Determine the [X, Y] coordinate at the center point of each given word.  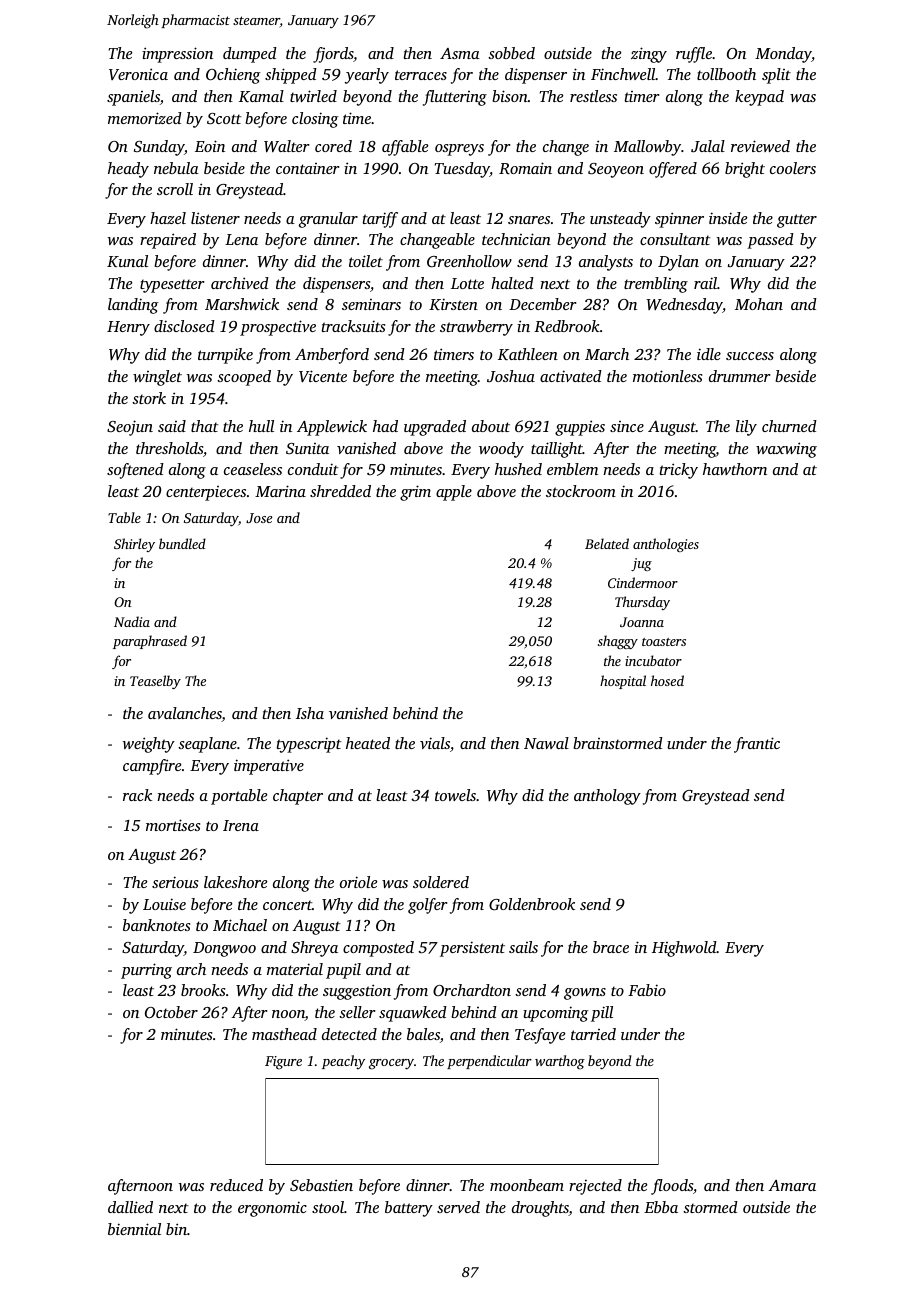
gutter [797, 221]
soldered [441, 882]
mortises [173, 825]
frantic [757, 745]
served [458, 1207]
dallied [130, 1207]
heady [128, 170]
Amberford [332, 356]
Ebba [661, 1207]
